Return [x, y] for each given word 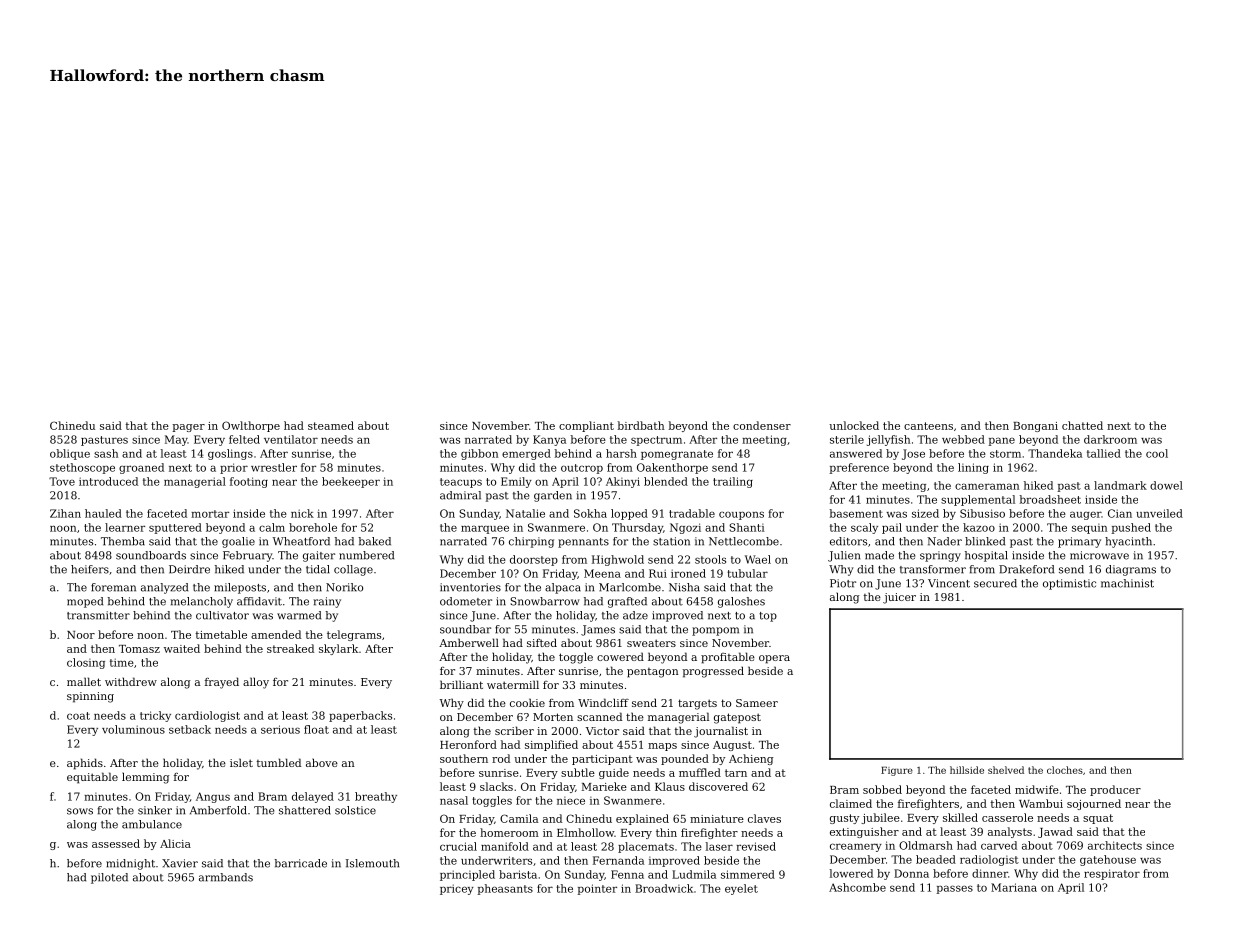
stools [710, 559]
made [879, 555]
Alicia [175, 843]
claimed [851, 803]
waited [182, 648]
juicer [899, 598]
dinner [990, 873]
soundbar [465, 629]
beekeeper [351, 482]
